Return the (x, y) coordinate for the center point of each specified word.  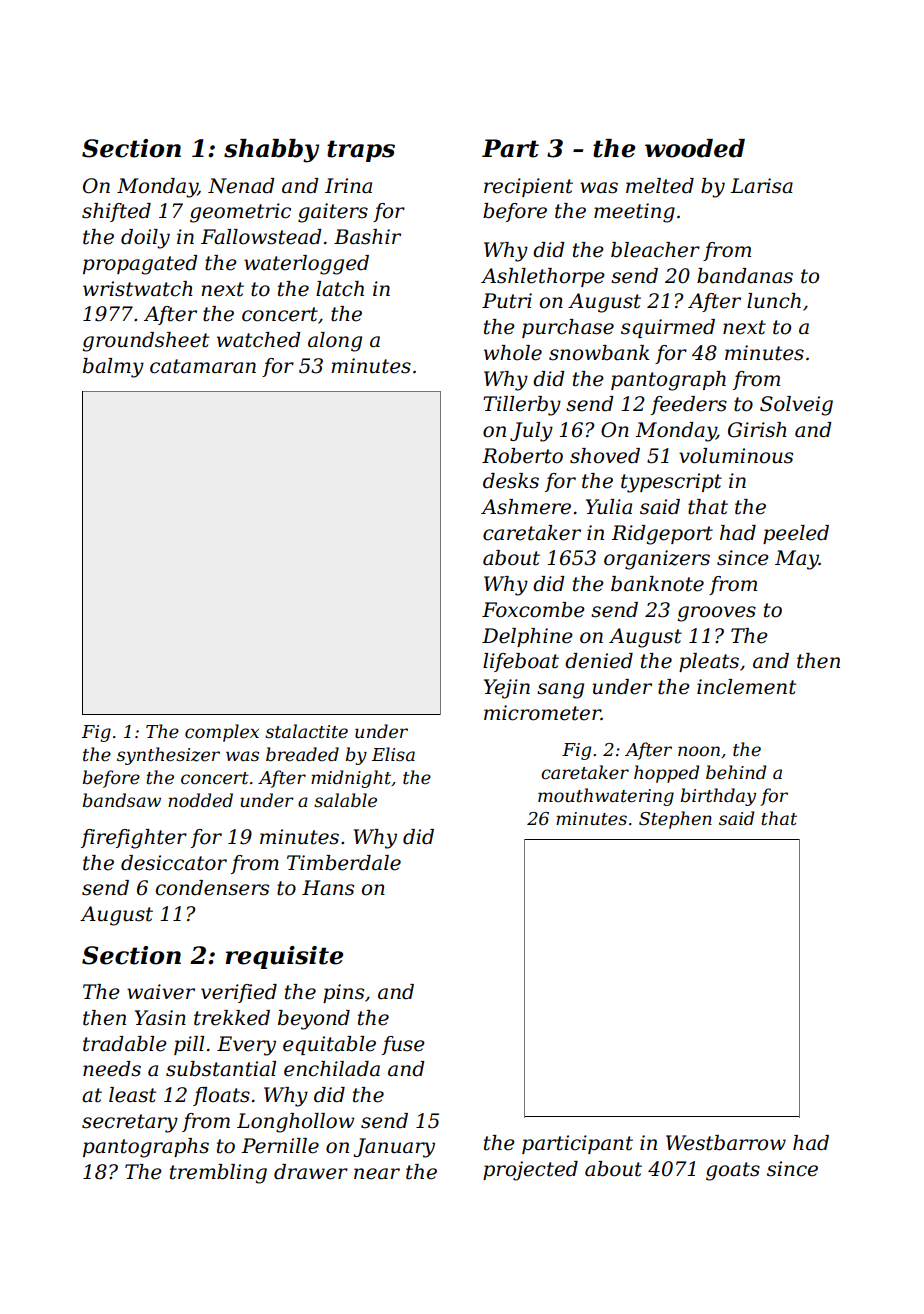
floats (221, 1096)
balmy (113, 368)
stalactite (306, 731)
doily (145, 239)
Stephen (675, 820)
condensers (212, 888)
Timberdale (344, 863)
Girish (757, 430)
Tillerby (522, 406)
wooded (695, 148)
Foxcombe (533, 610)
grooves (717, 614)
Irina (348, 186)
